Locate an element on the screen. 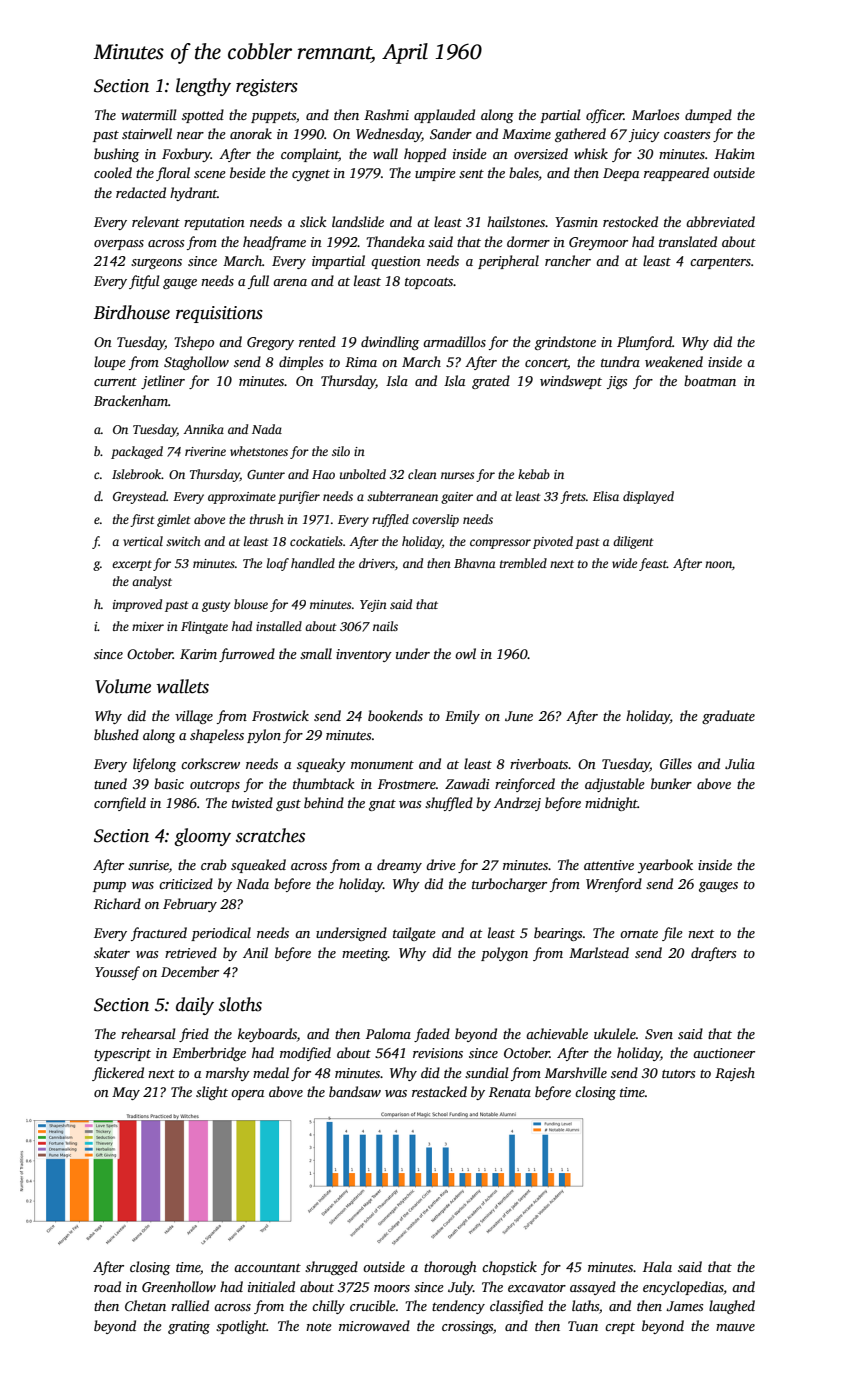 Image resolution: width=849 pixels, height=1400 pixels. stairwell is located at coordinates (147, 133).
